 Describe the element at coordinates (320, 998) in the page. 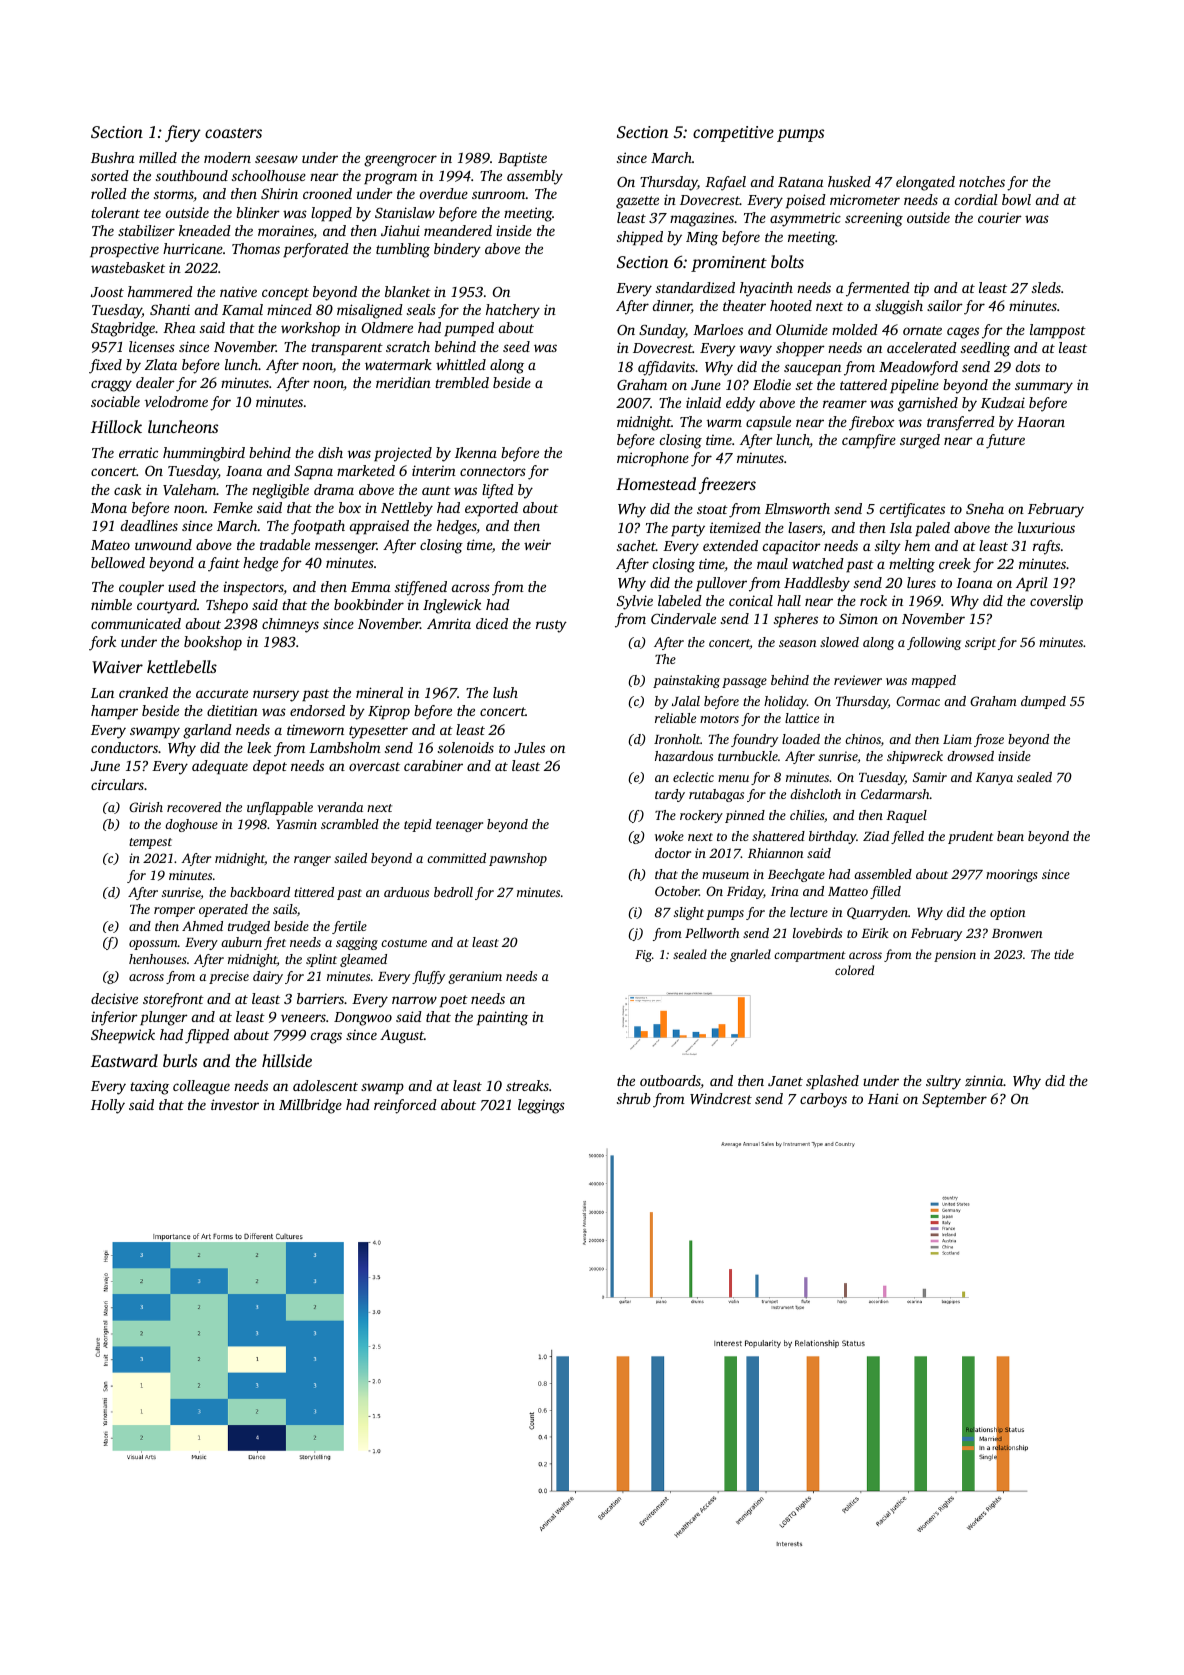

I see `barriers` at that location.
